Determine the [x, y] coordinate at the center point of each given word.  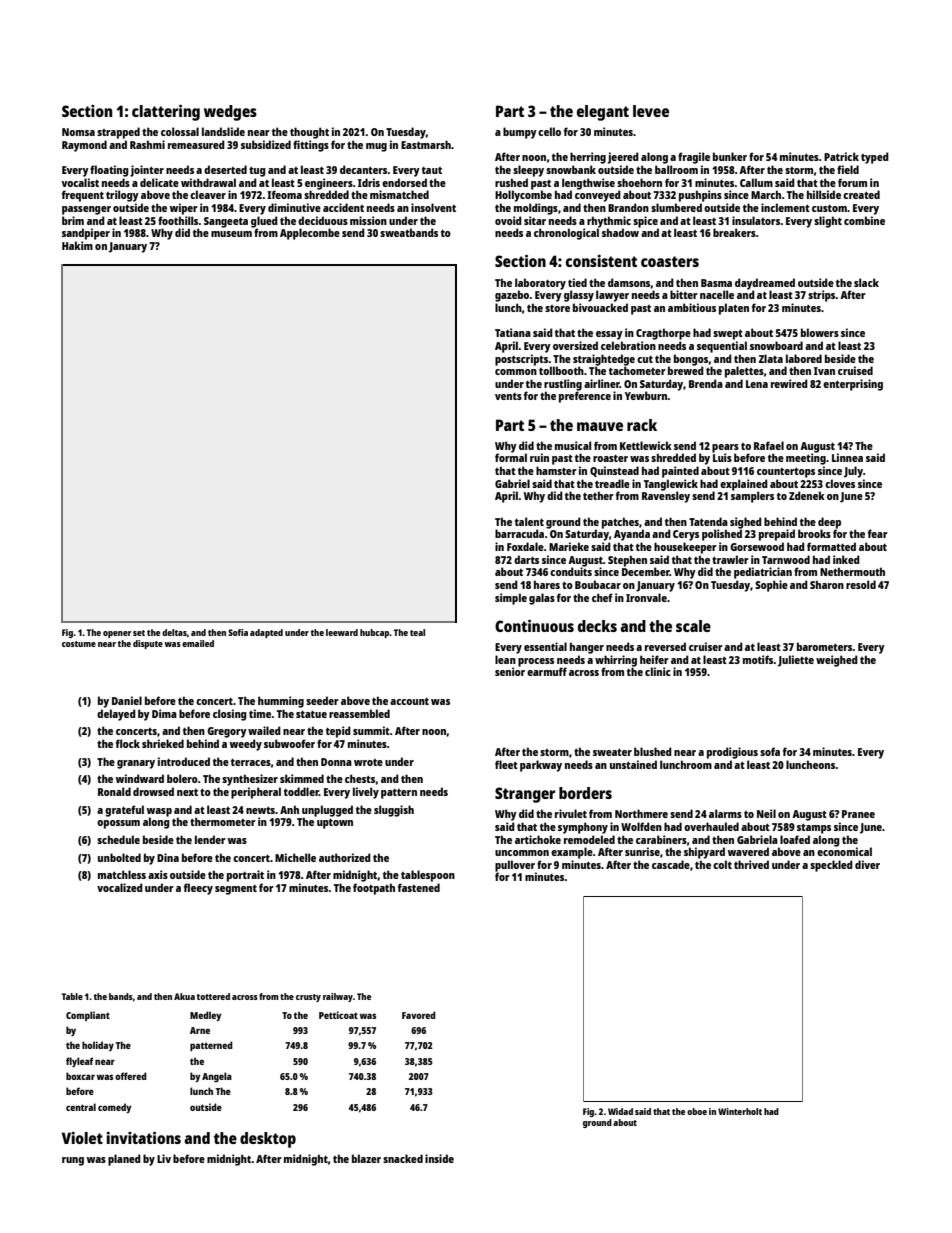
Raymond [84, 146]
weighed [837, 661]
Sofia [238, 632]
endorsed [404, 182]
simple [511, 599]
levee [651, 111]
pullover [515, 866]
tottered [213, 996]
